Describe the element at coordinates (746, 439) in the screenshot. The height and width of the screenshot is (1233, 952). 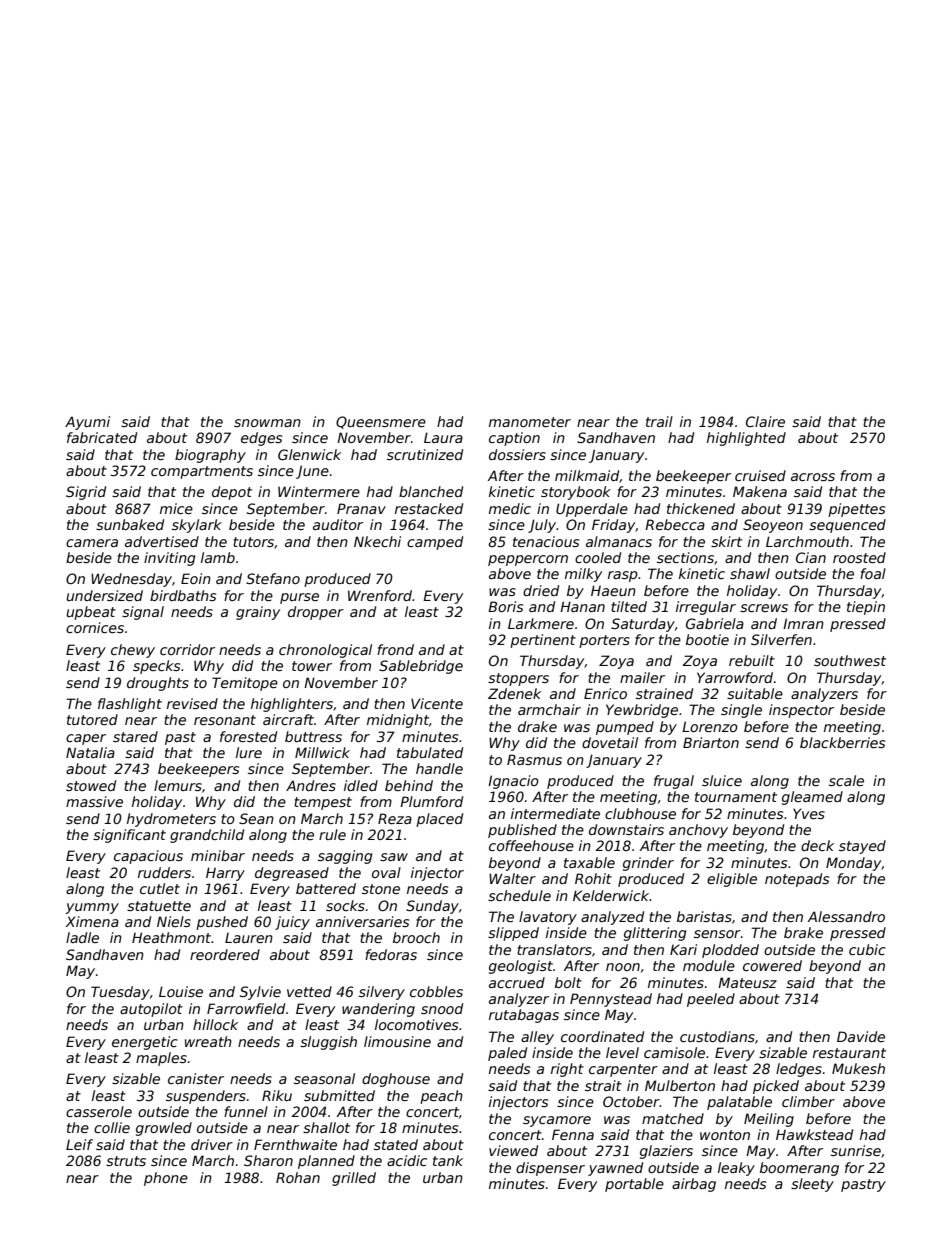
I see `highlighted` at that location.
